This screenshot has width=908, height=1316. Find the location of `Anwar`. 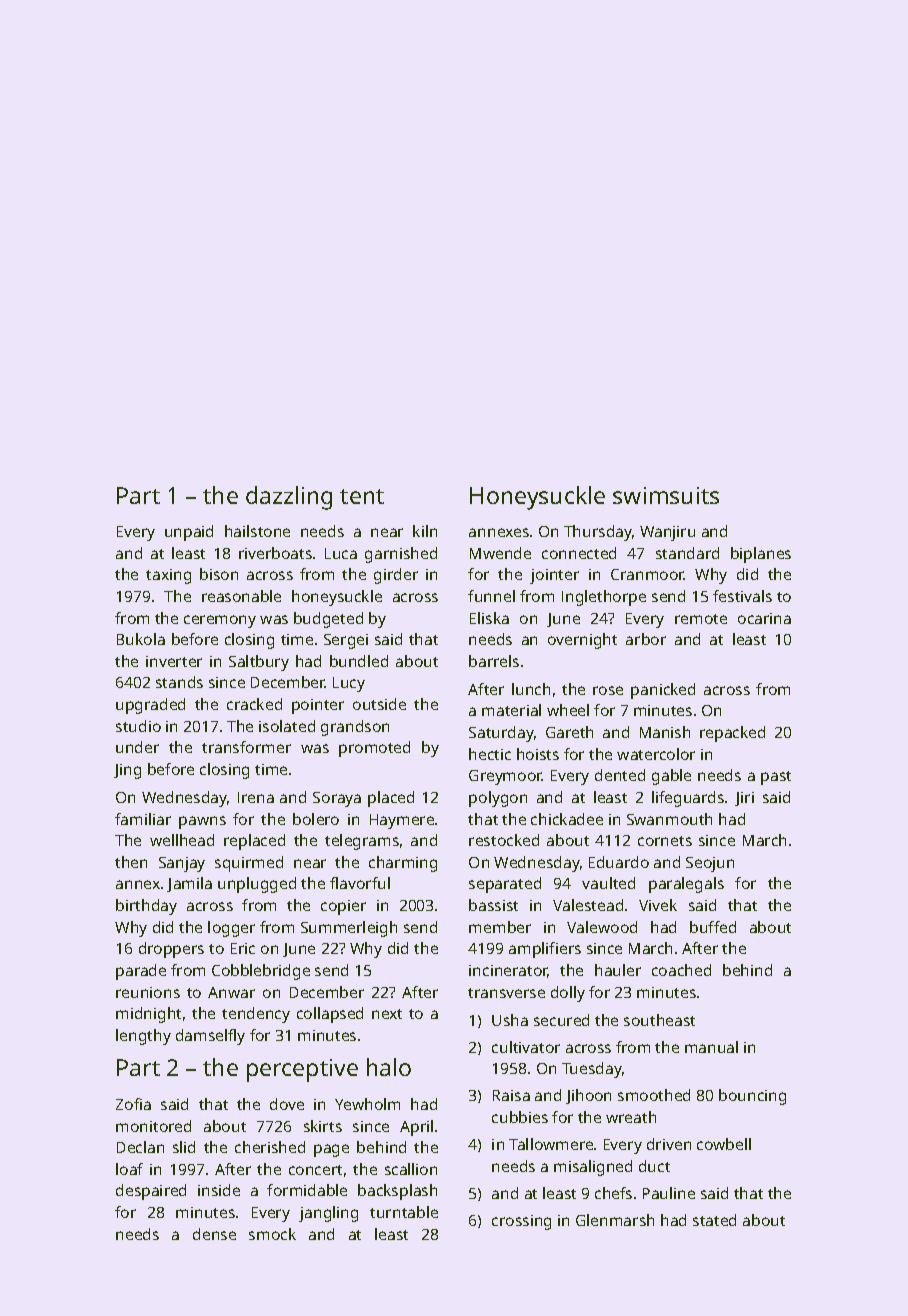

Anwar is located at coordinates (231, 992).
